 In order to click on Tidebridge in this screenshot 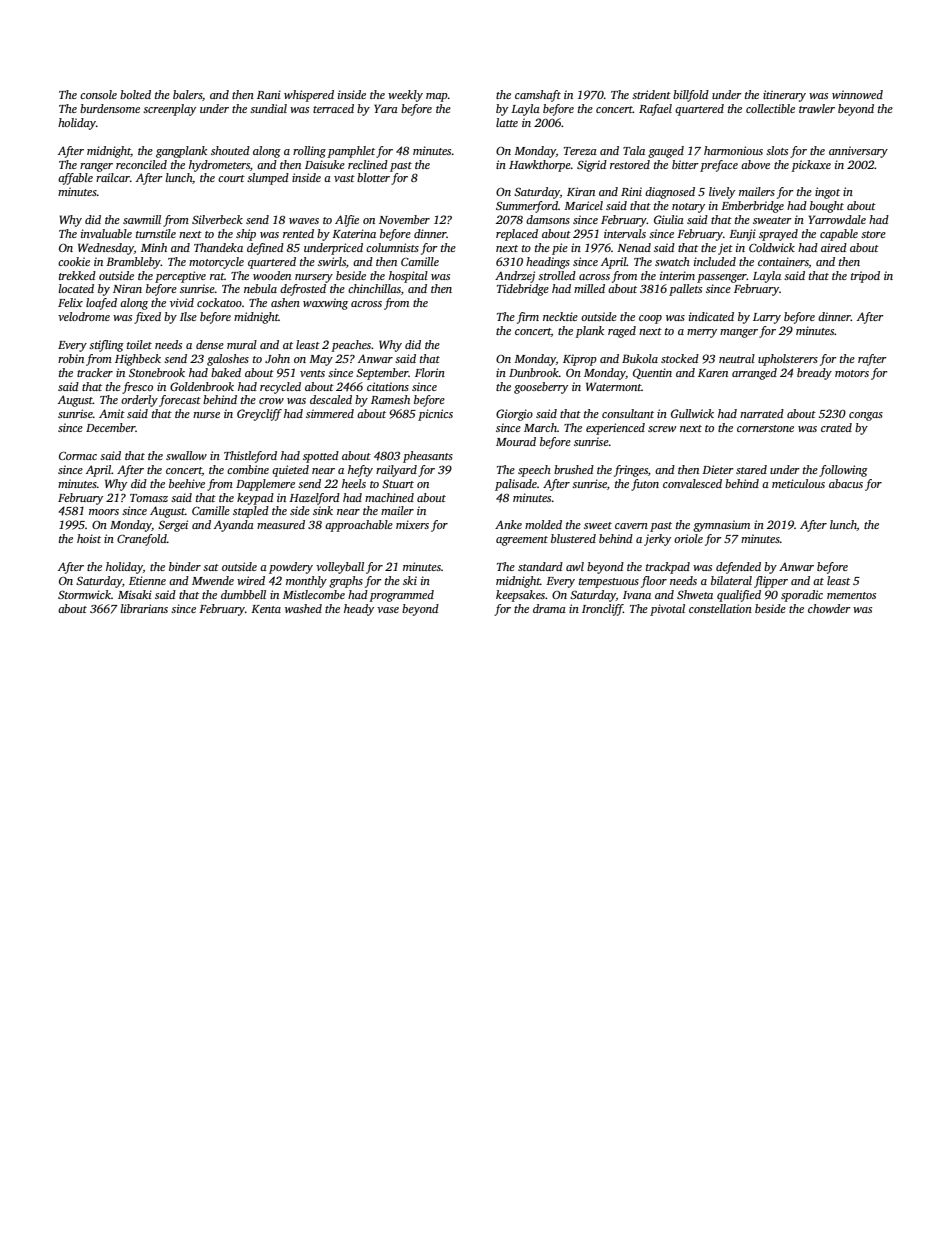, I will do `click(523, 290)`.
